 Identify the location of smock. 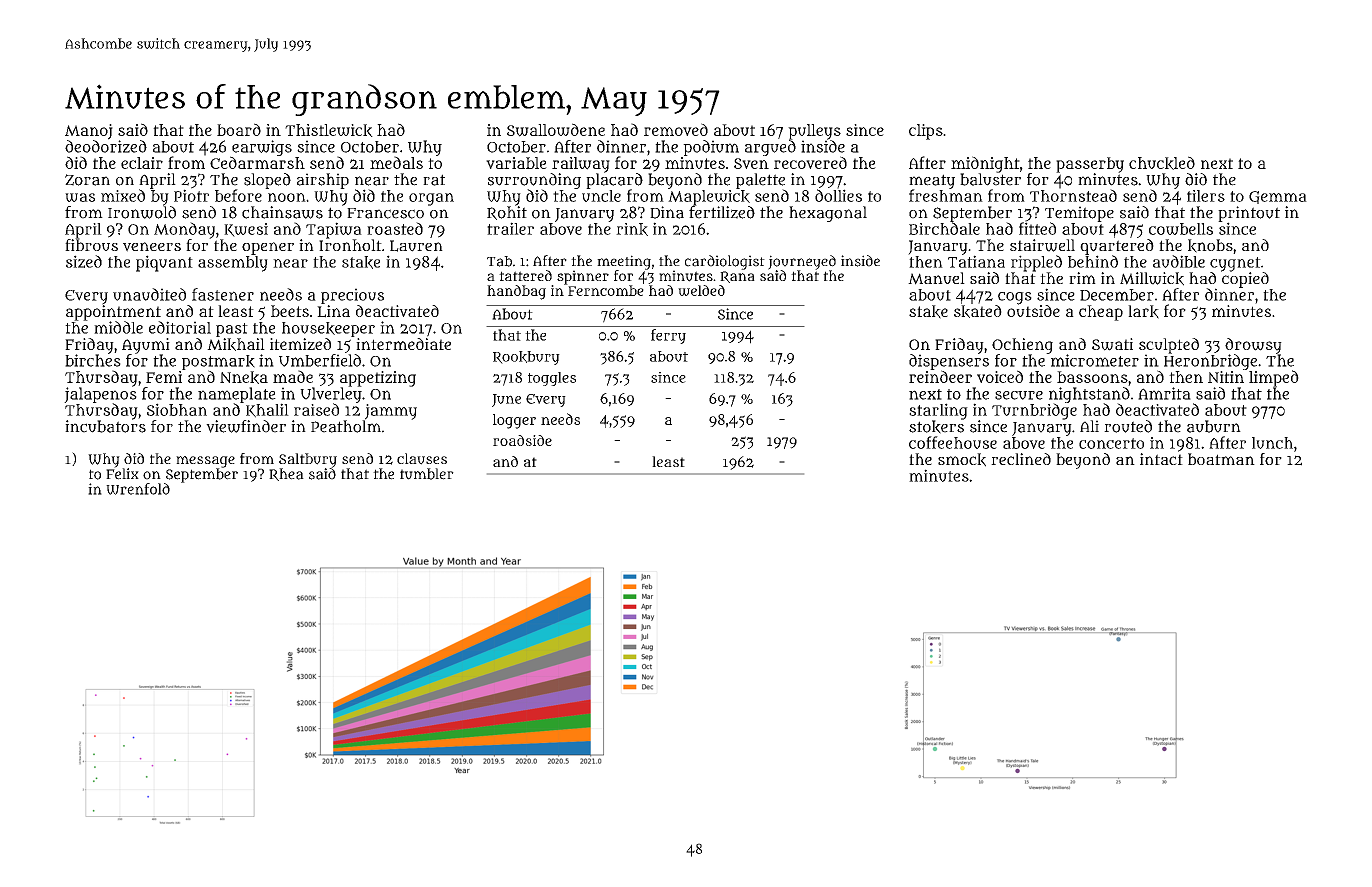
(962, 460).
